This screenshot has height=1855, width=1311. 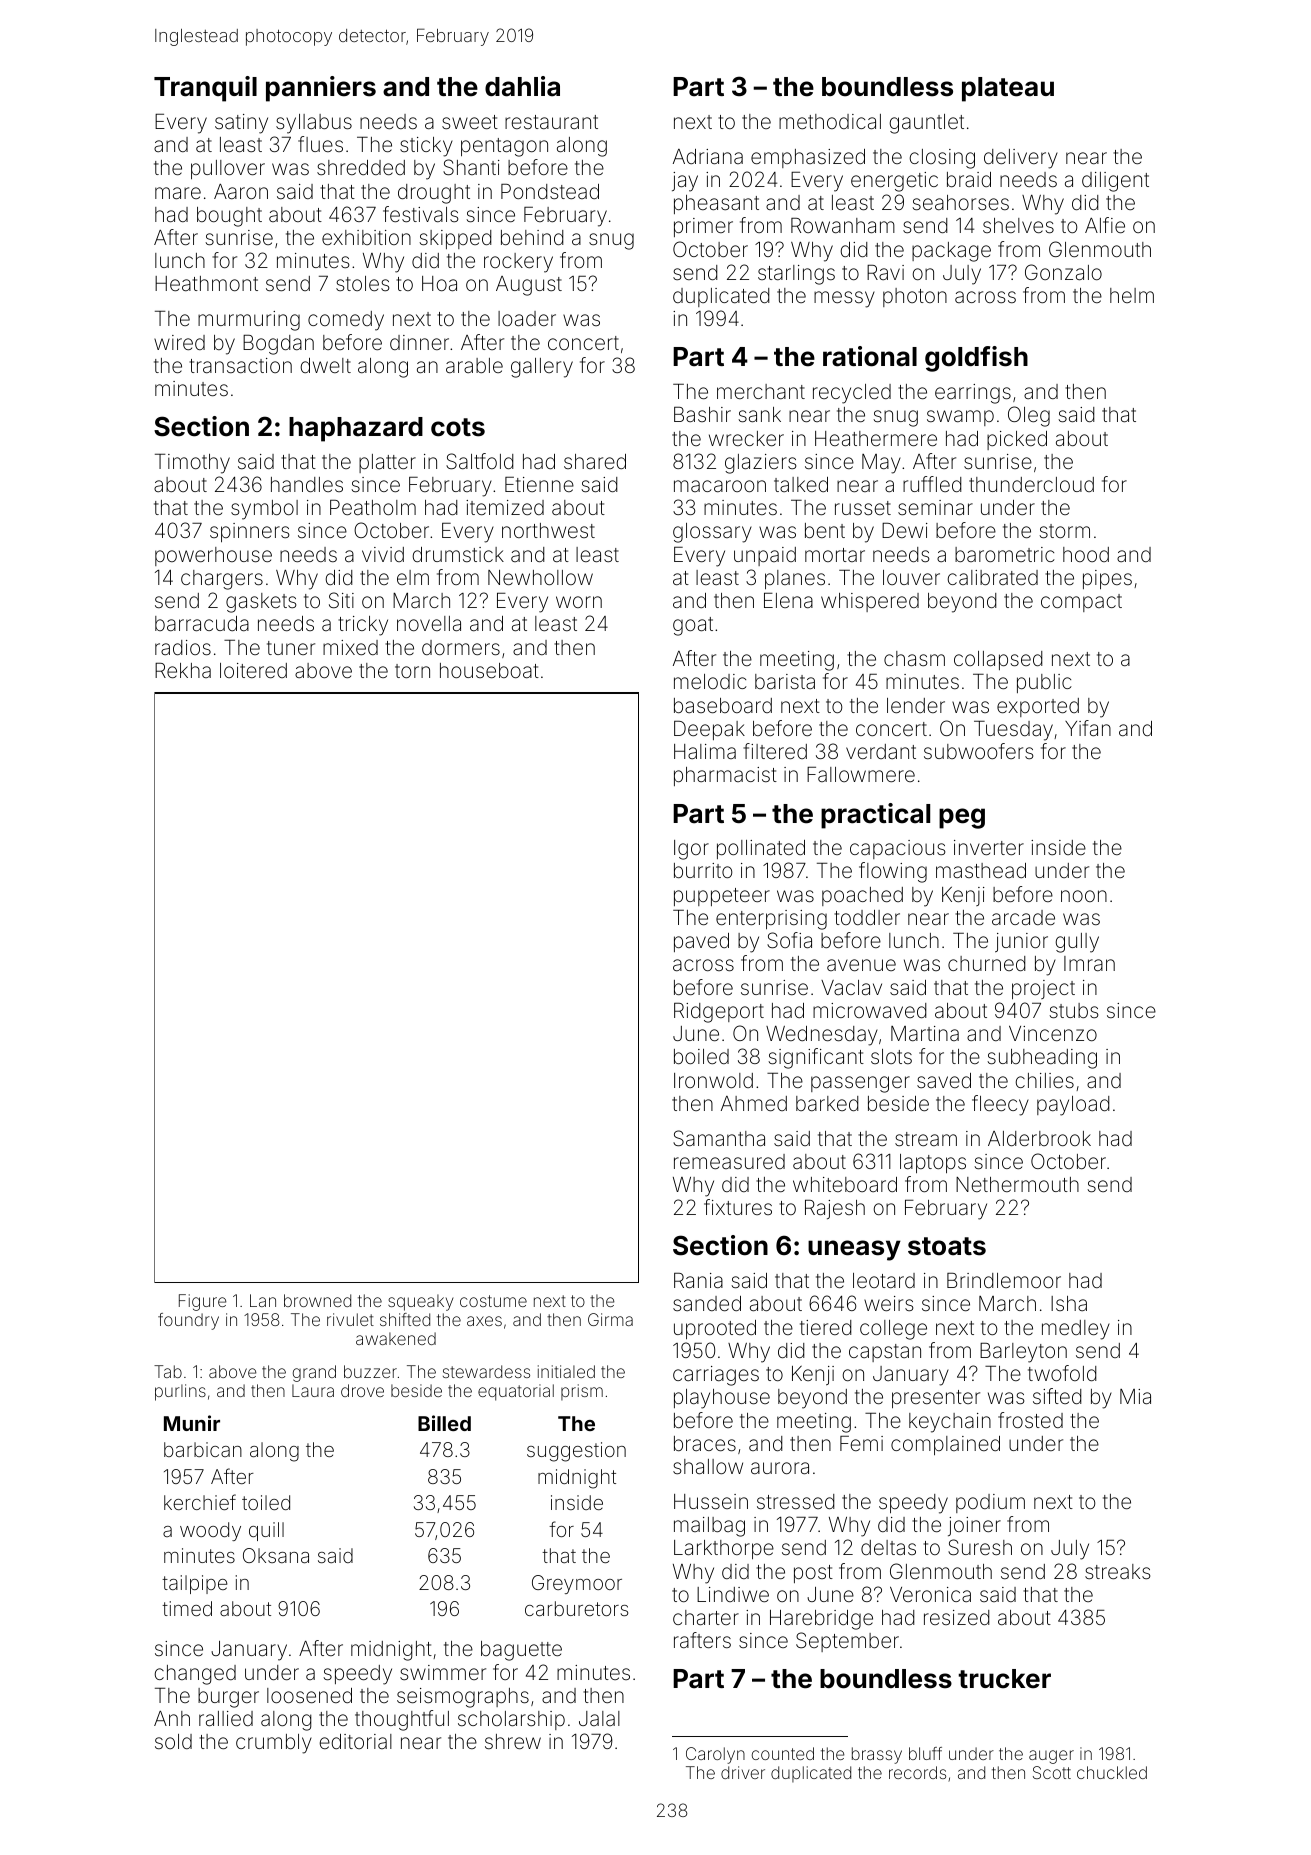 What do you see at coordinates (1088, 728) in the screenshot?
I see `Yifan` at bounding box center [1088, 728].
